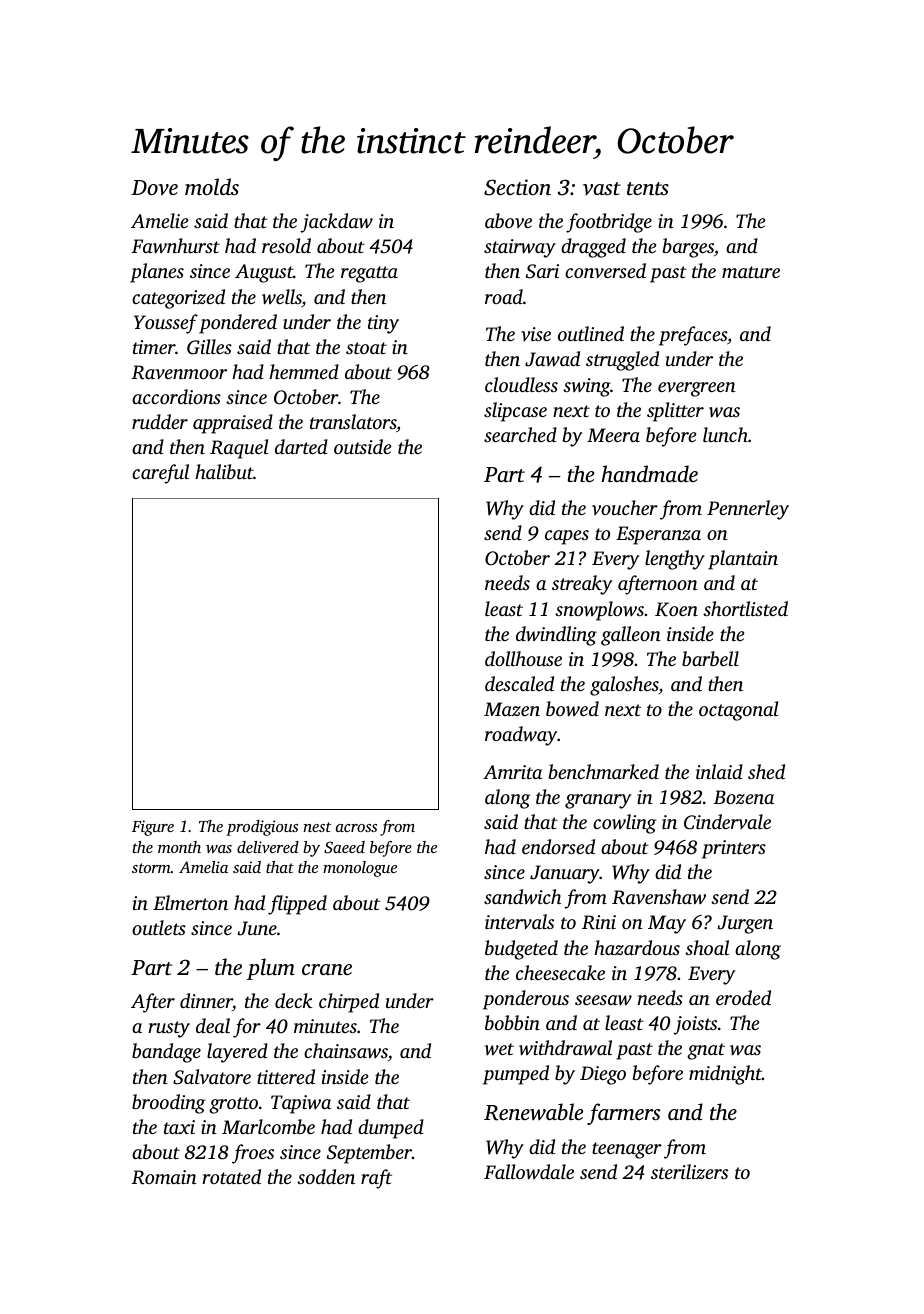 This screenshot has width=924, height=1314. I want to click on outside, so click(362, 446).
